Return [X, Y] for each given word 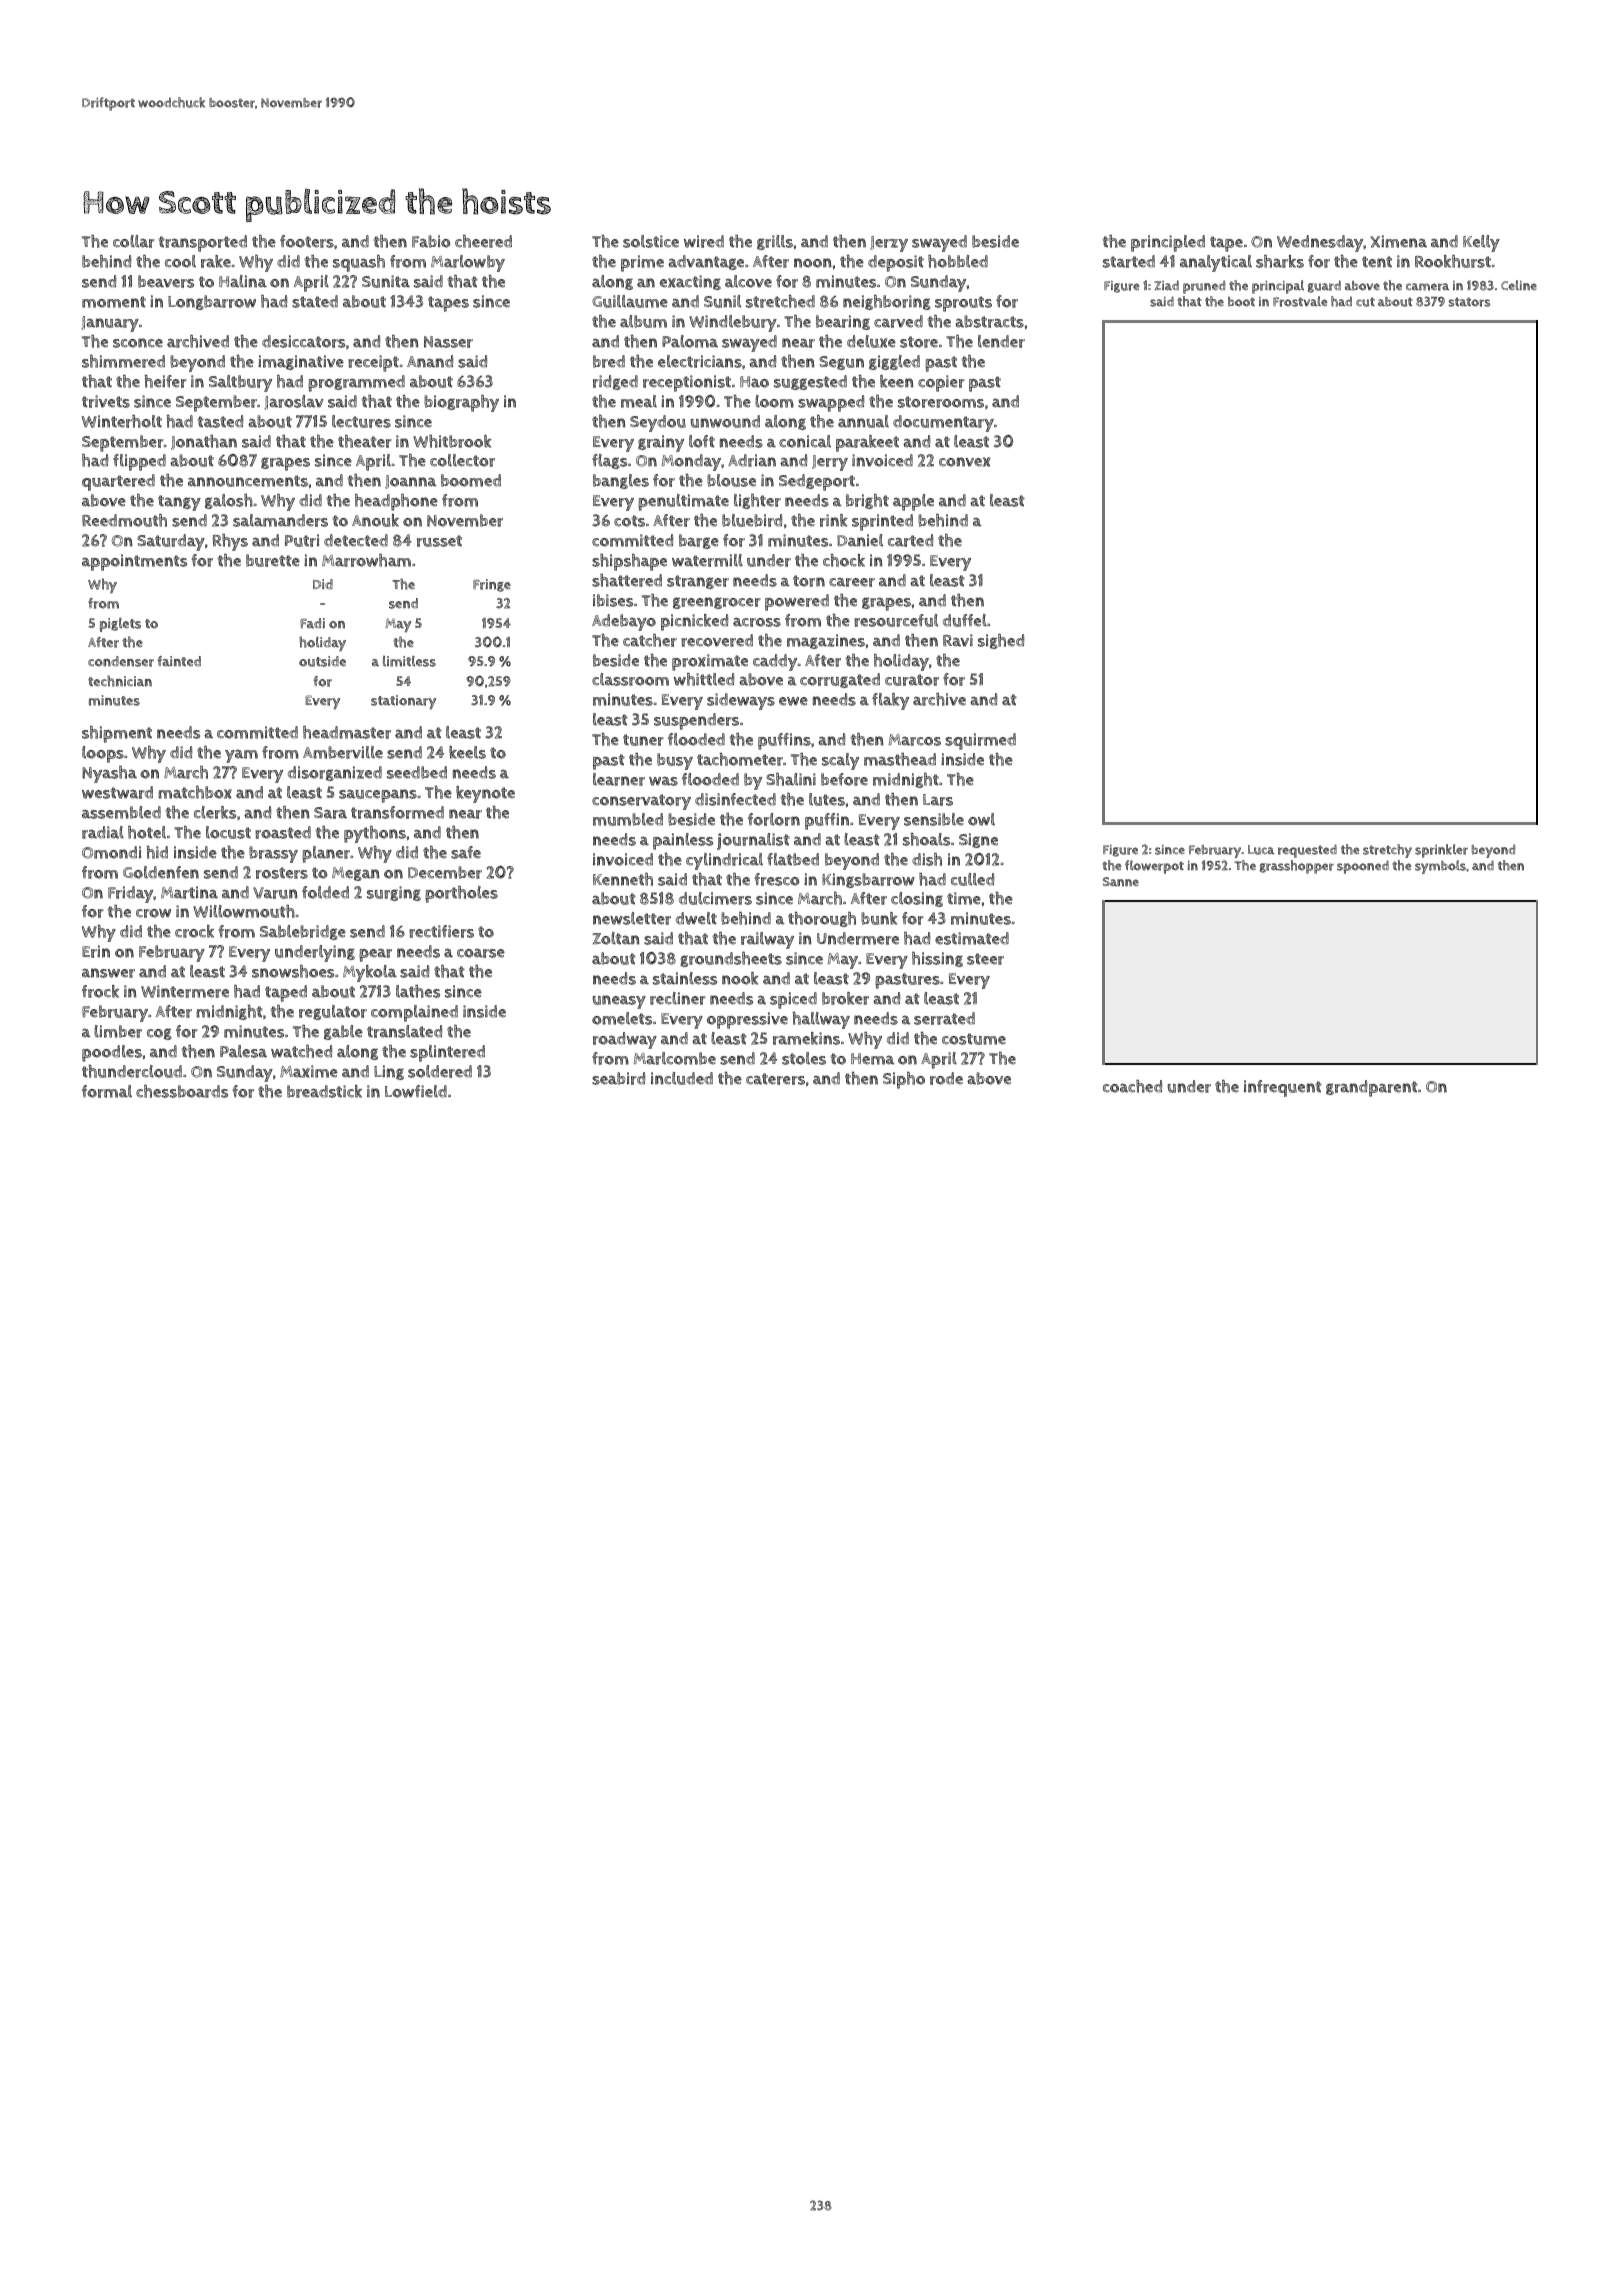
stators [1469, 302]
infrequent [1283, 1088]
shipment [117, 734]
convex [964, 462]
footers [307, 241]
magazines [826, 641]
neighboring [887, 302]
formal [107, 1091]
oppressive [747, 1020]
